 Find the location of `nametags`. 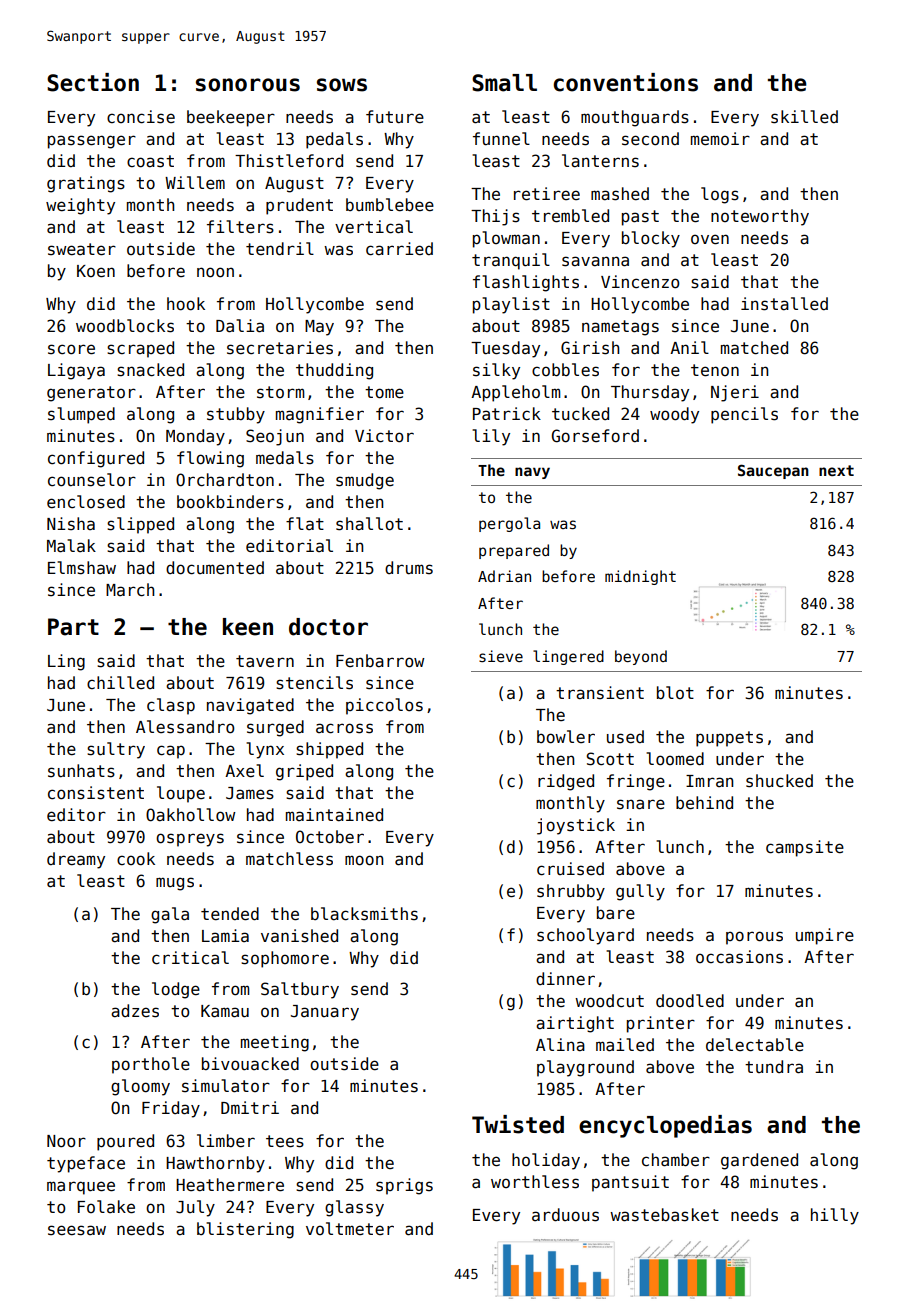

nametags is located at coordinates (620, 328).
